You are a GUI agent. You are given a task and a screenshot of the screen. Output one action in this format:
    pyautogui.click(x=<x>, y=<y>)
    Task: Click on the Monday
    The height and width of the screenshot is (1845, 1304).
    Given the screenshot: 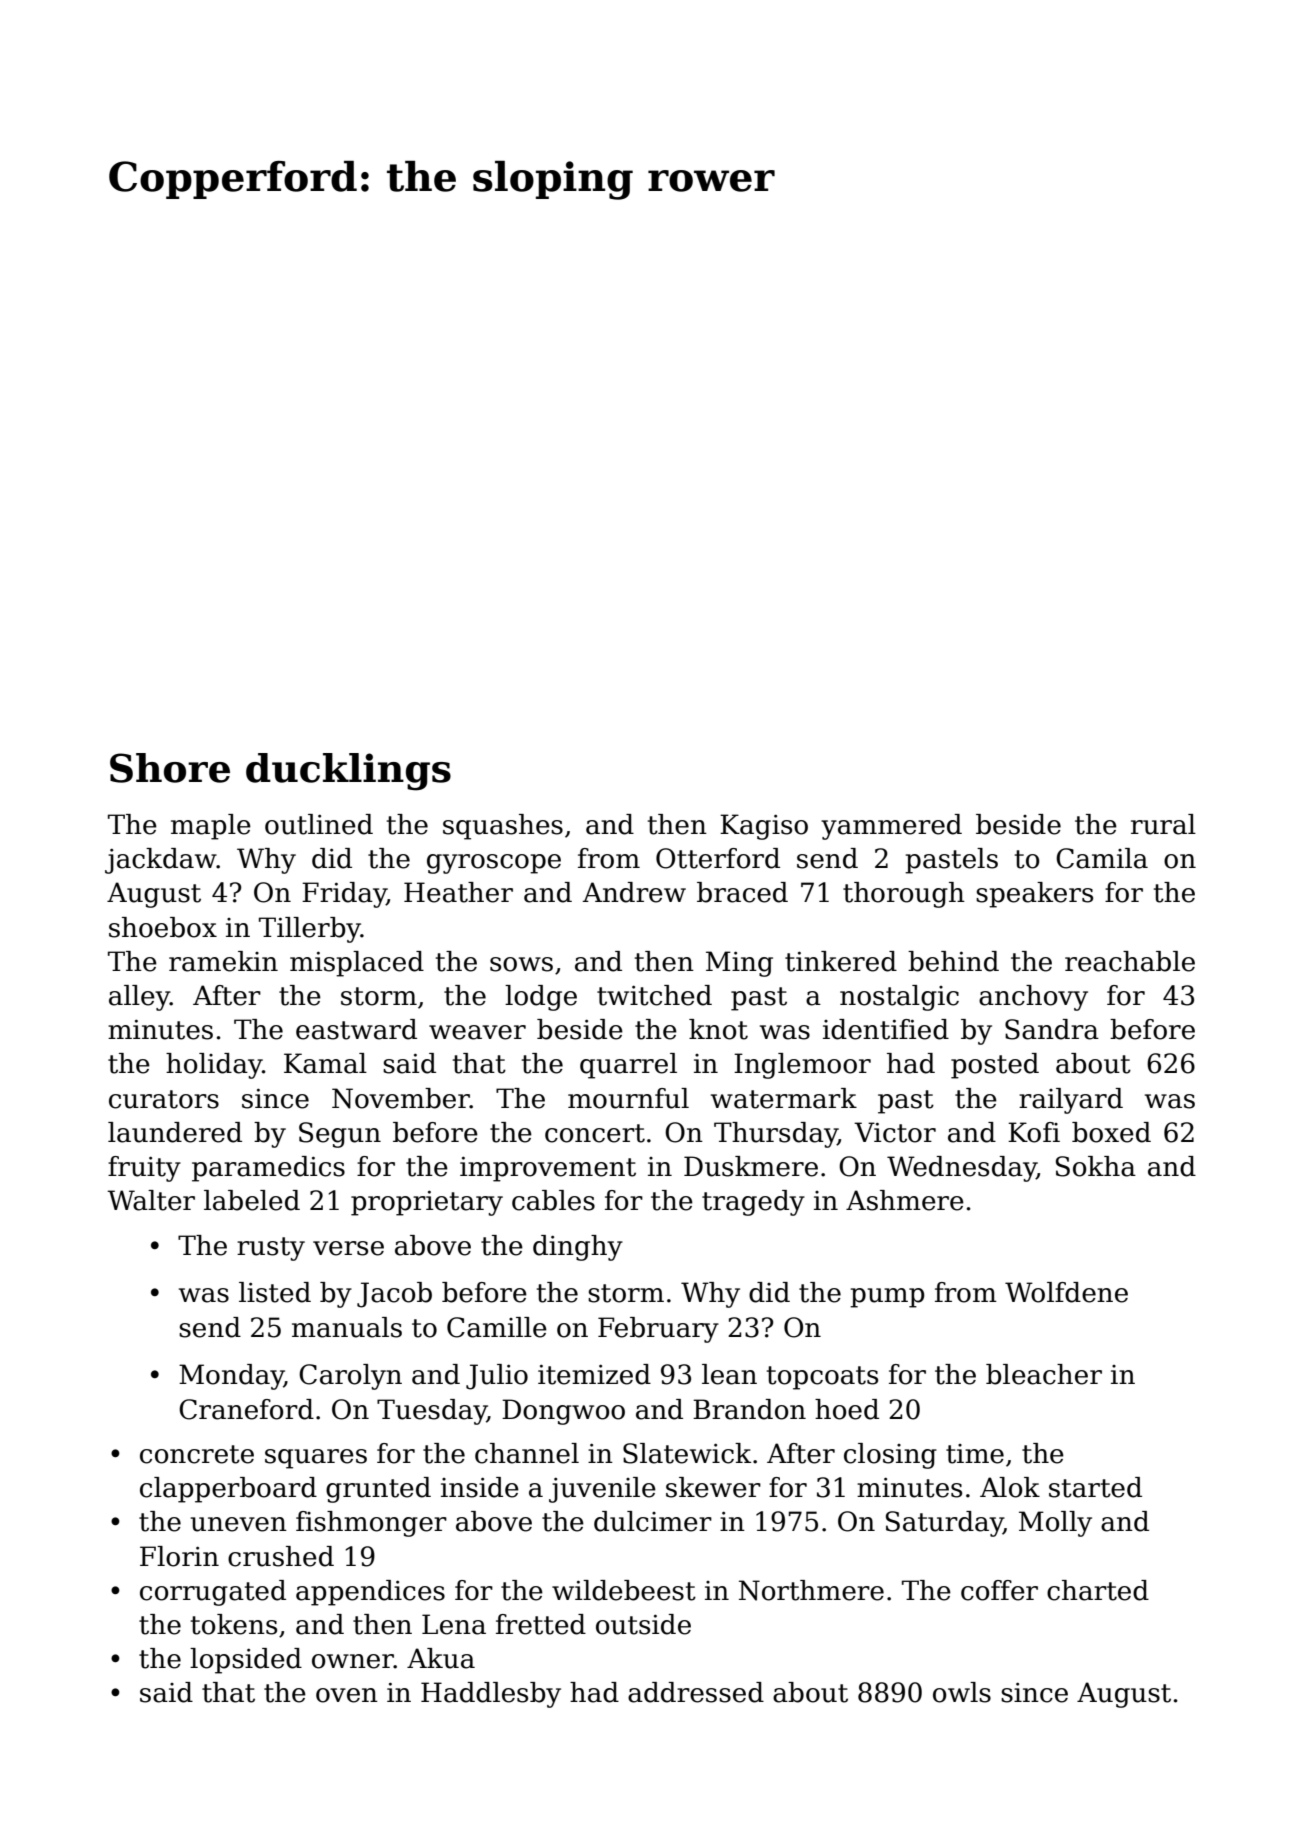 What is the action you would take?
    pyautogui.click(x=231, y=1377)
